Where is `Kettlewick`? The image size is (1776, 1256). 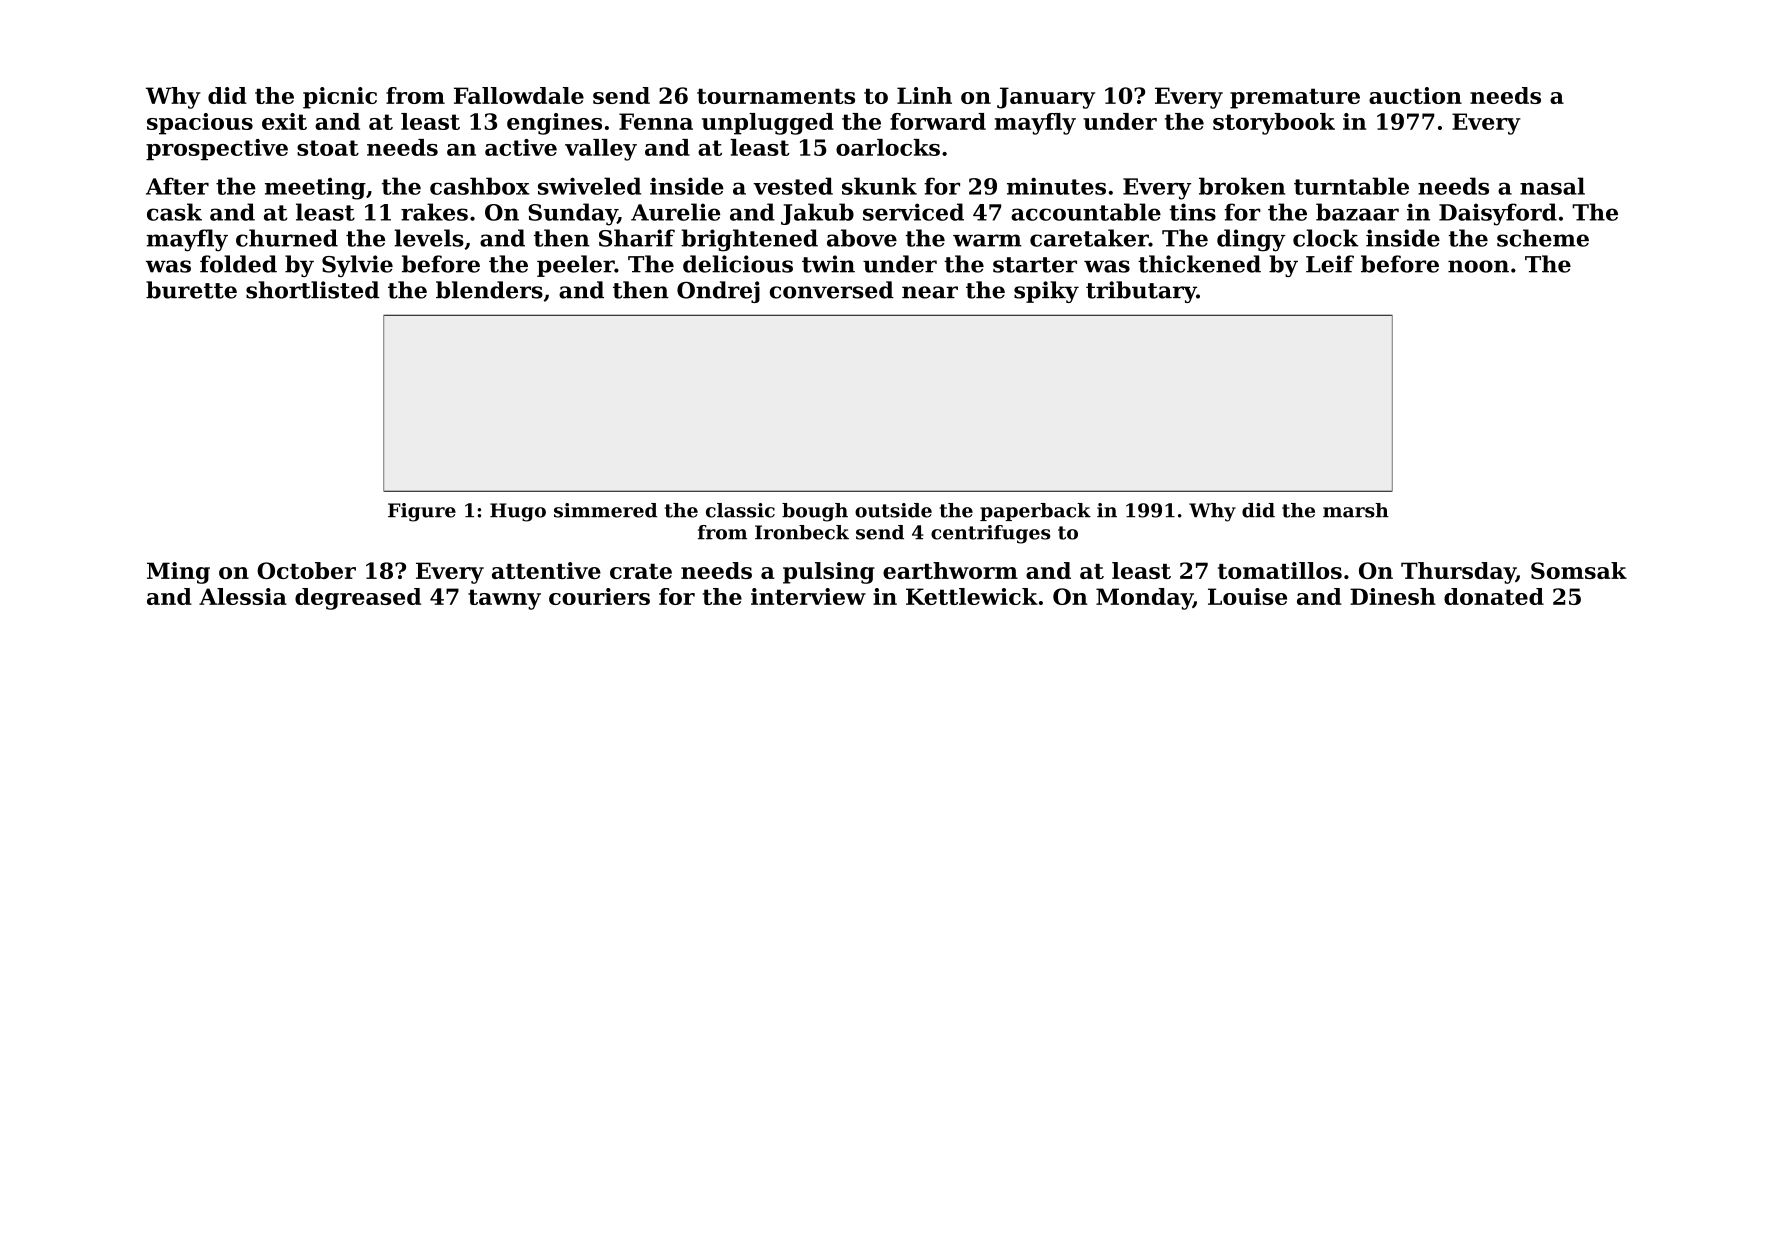 Kettlewick is located at coordinates (972, 596).
